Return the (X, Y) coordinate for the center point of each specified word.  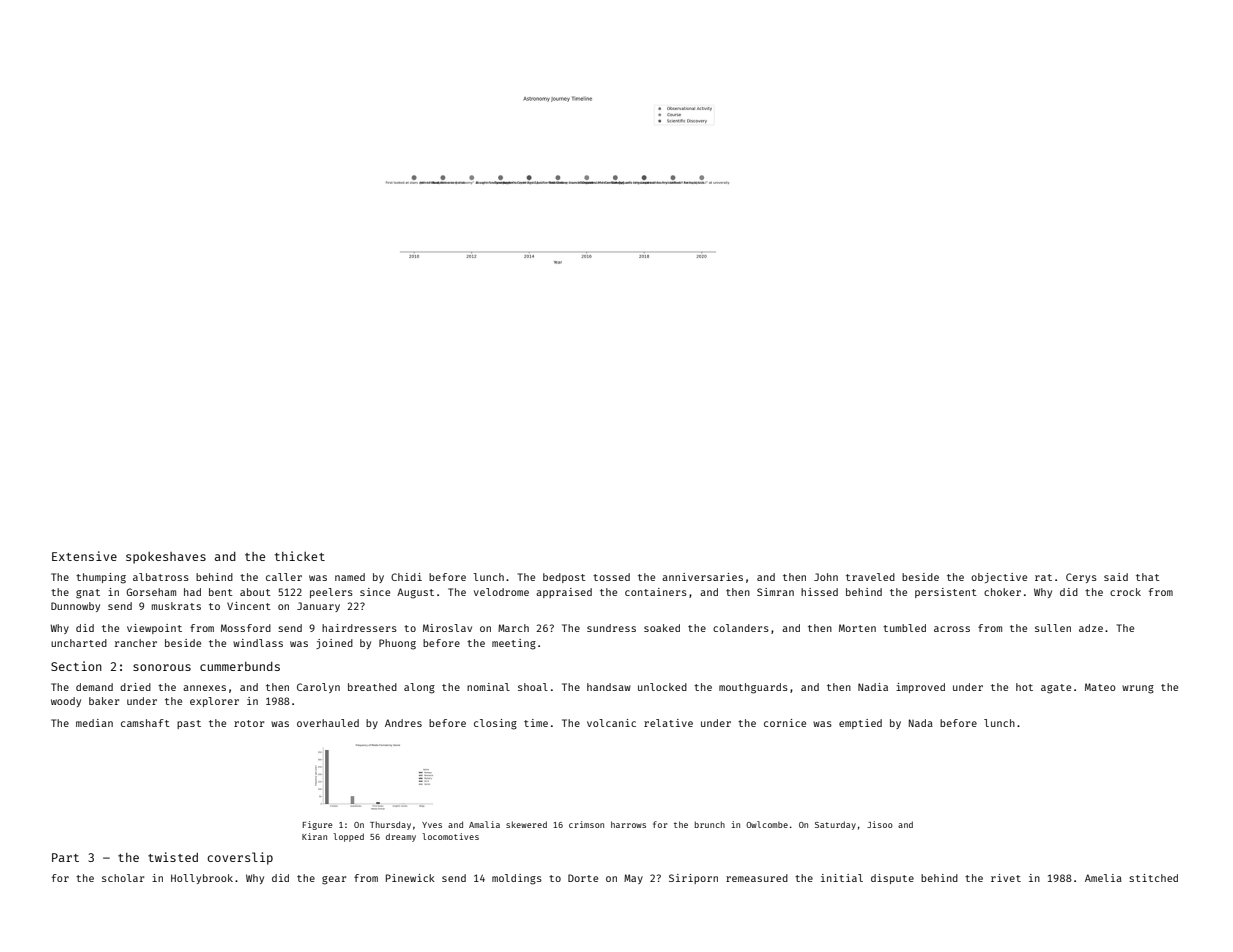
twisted (173, 857)
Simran (775, 592)
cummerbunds (240, 666)
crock (1125, 592)
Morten (857, 628)
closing (495, 724)
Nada (921, 723)
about (255, 592)
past (189, 724)
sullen (1053, 628)
